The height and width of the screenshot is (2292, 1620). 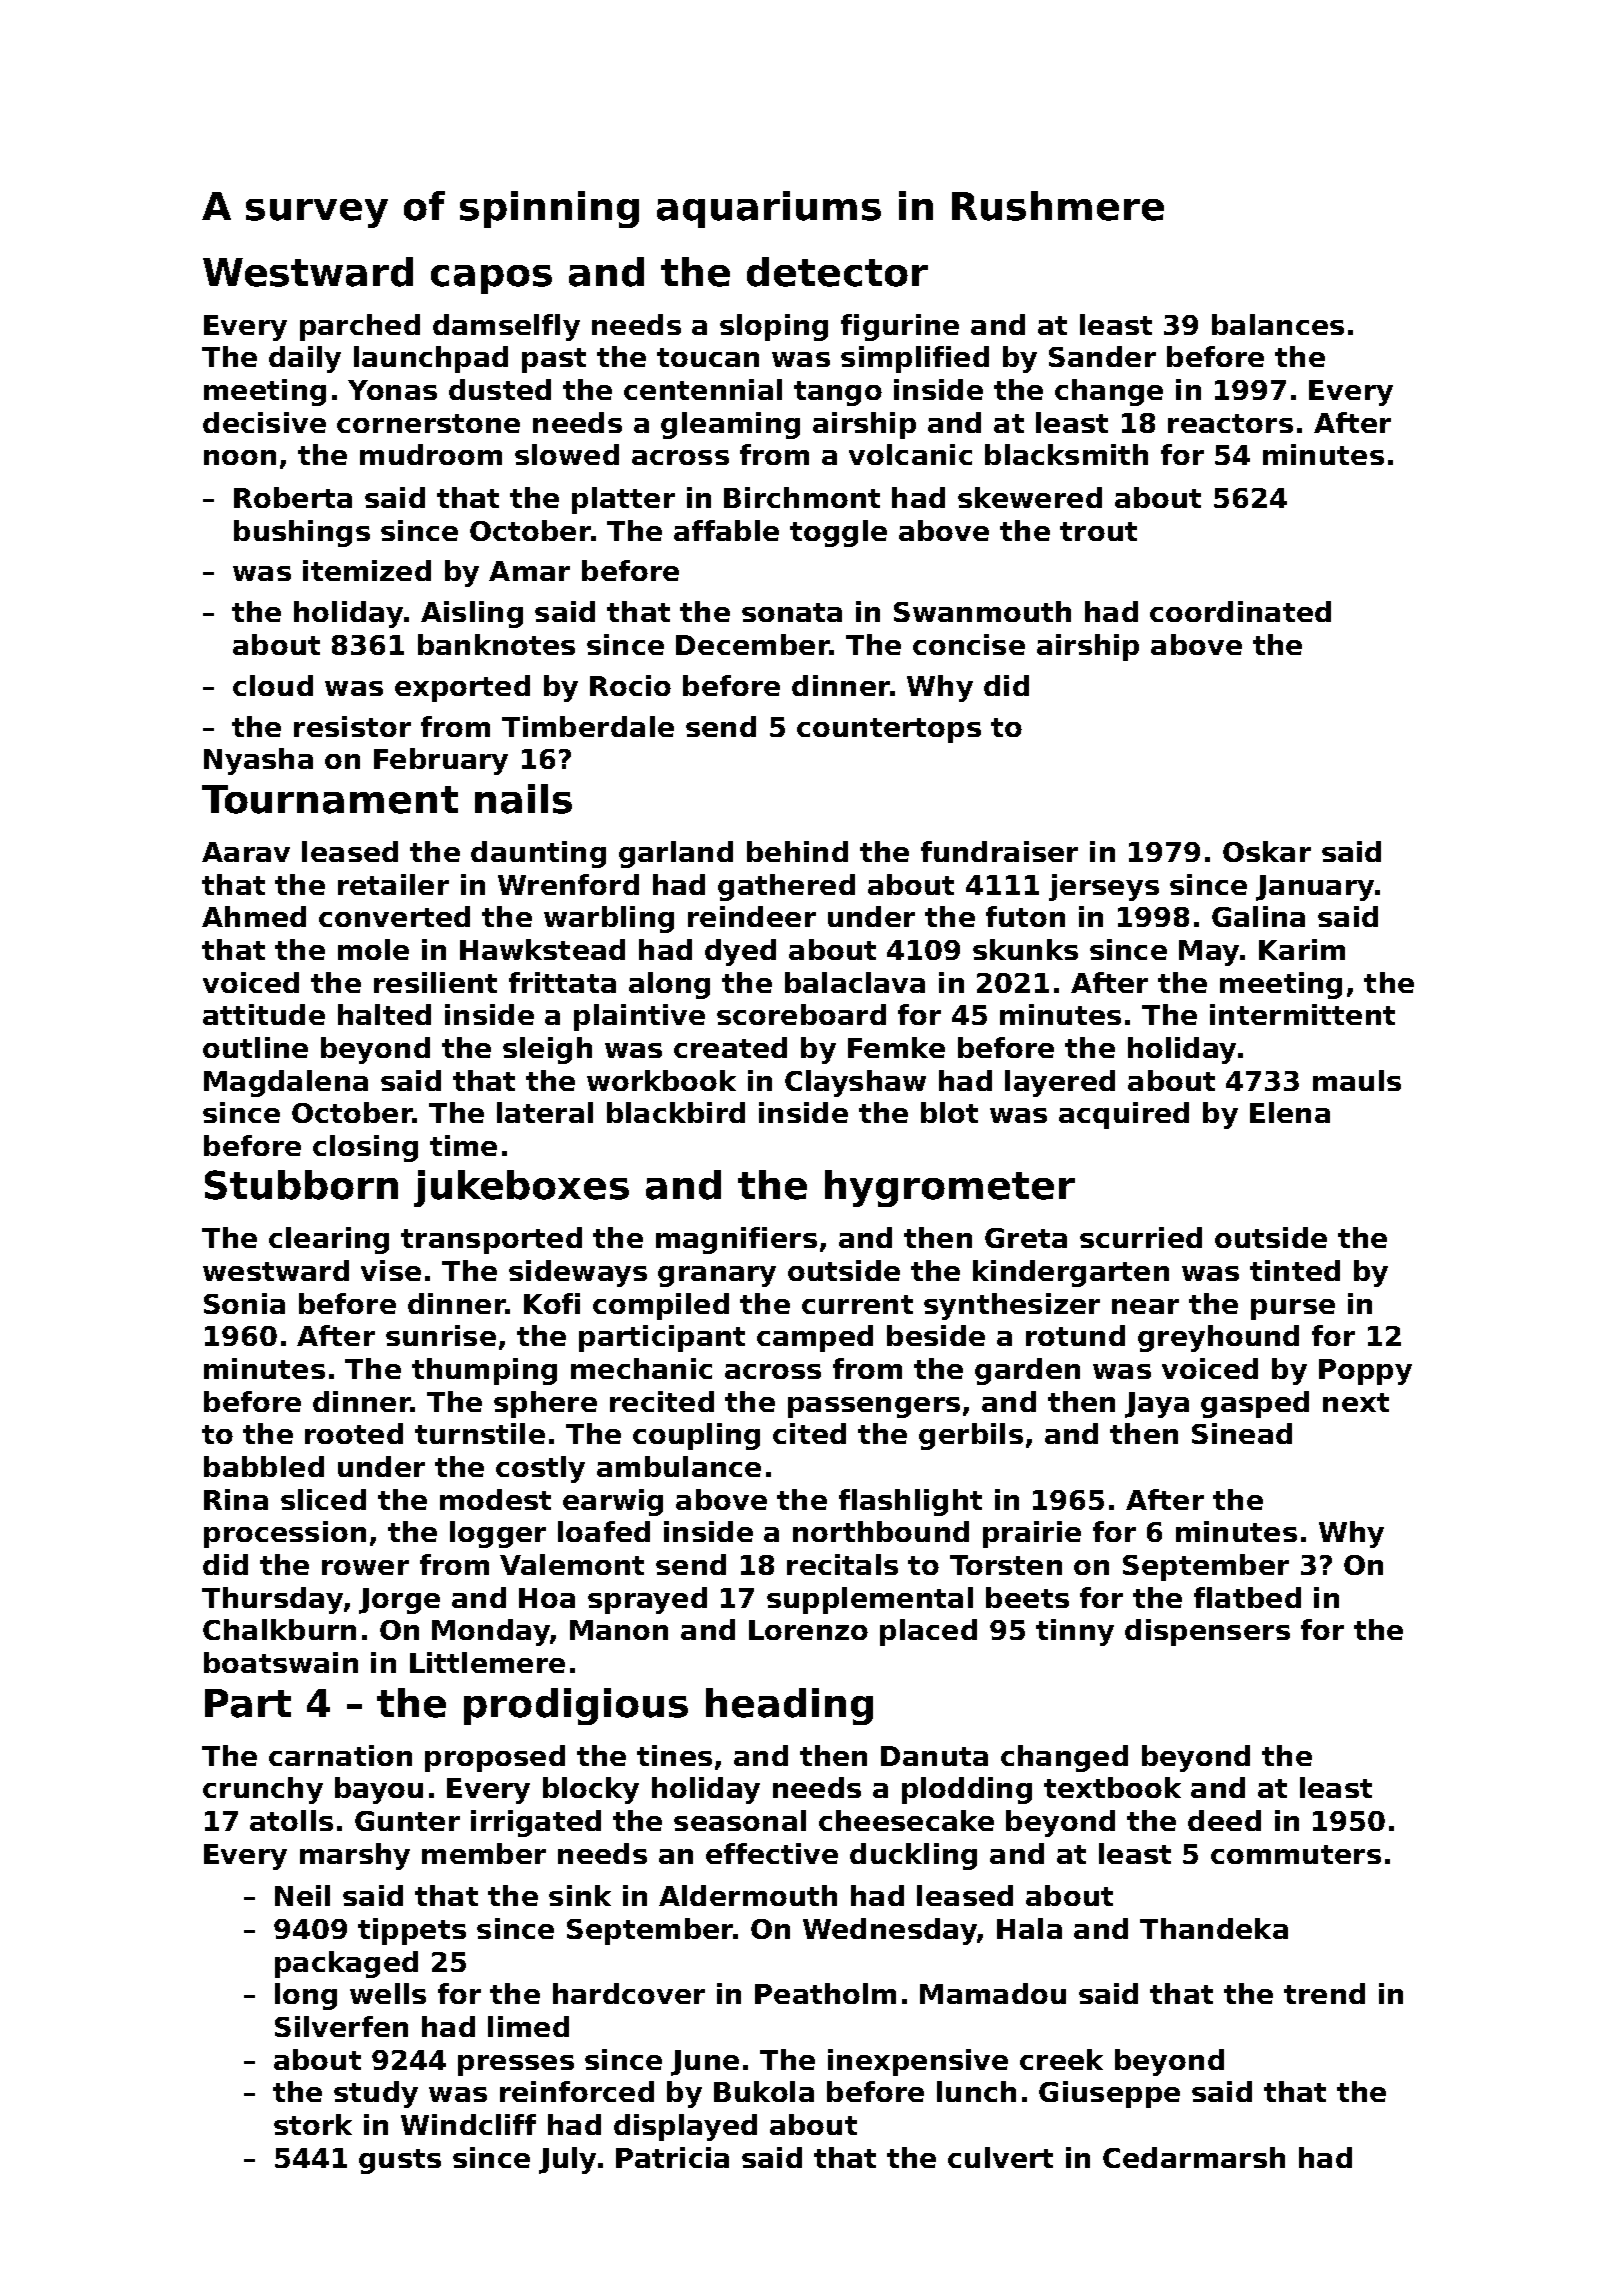 What do you see at coordinates (264, 422) in the screenshot?
I see `decisive` at bounding box center [264, 422].
